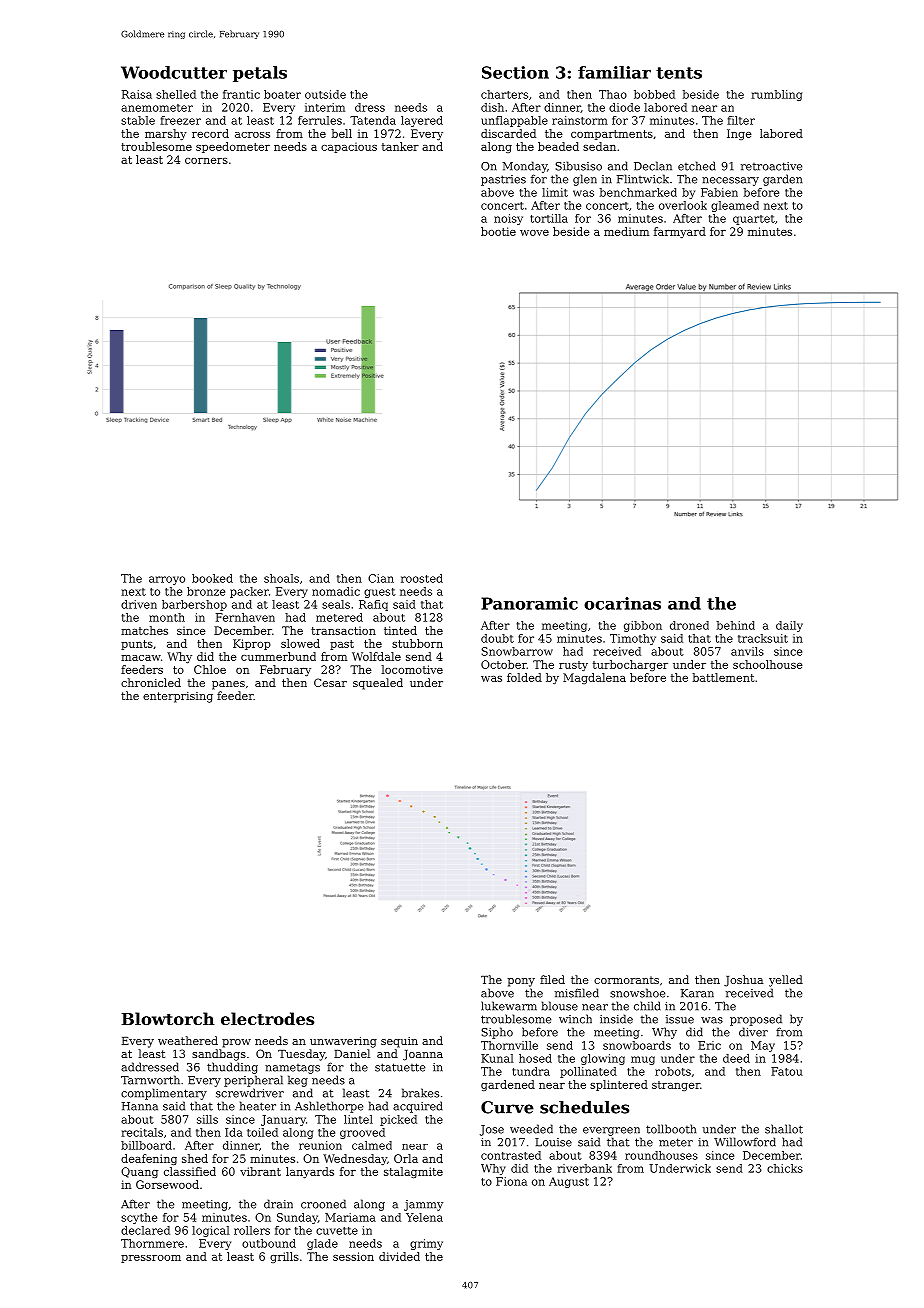 The image size is (924, 1308). What do you see at coordinates (178, 697) in the screenshot?
I see `enterprising` at bounding box center [178, 697].
